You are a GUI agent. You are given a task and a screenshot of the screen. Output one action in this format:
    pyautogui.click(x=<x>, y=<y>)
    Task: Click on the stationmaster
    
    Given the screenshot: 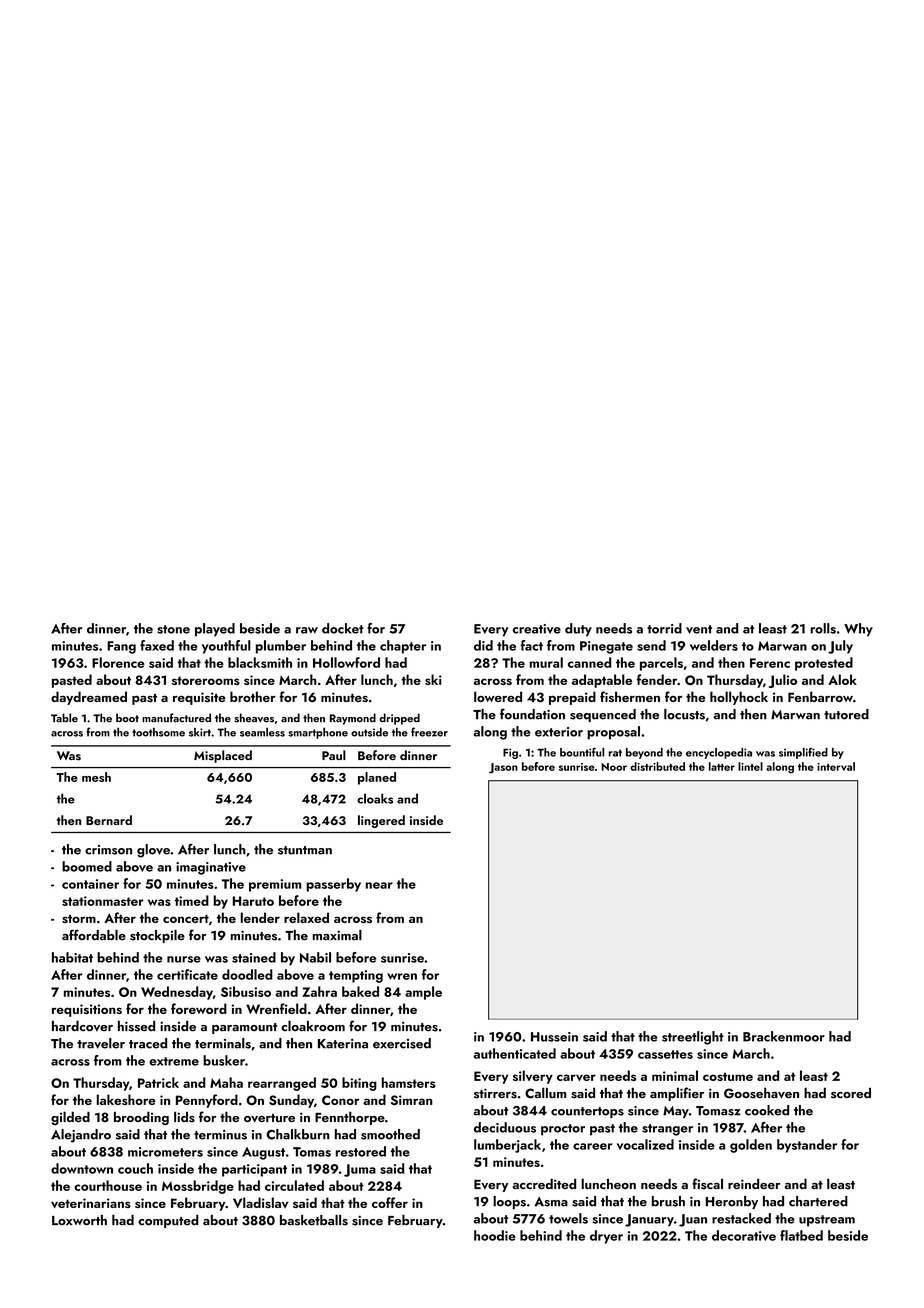 What is the action you would take?
    pyautogui.click(x=103, y=901)
